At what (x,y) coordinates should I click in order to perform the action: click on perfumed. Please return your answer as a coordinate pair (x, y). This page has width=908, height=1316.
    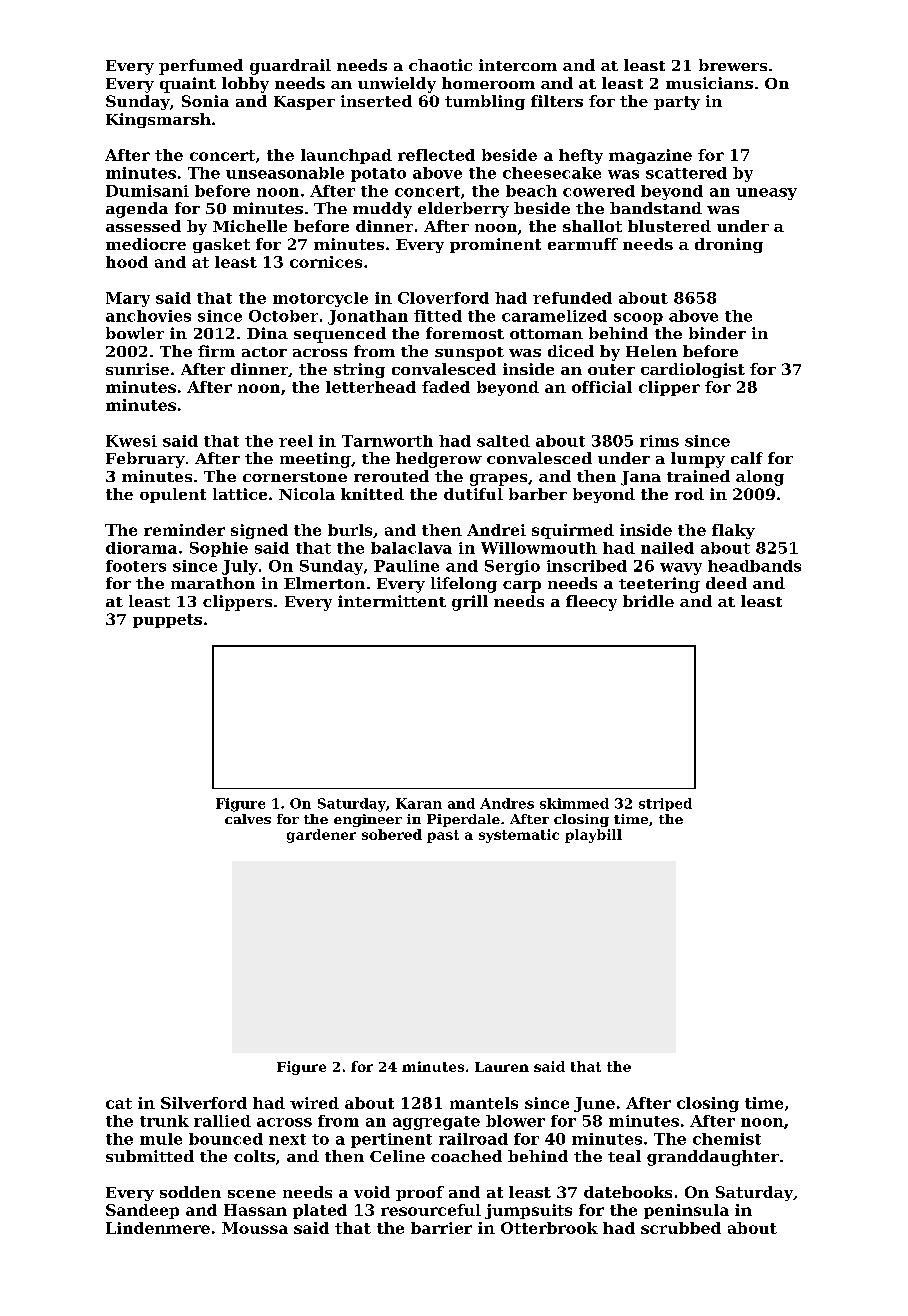
    Looking at the image, I should click on (201, 67).
